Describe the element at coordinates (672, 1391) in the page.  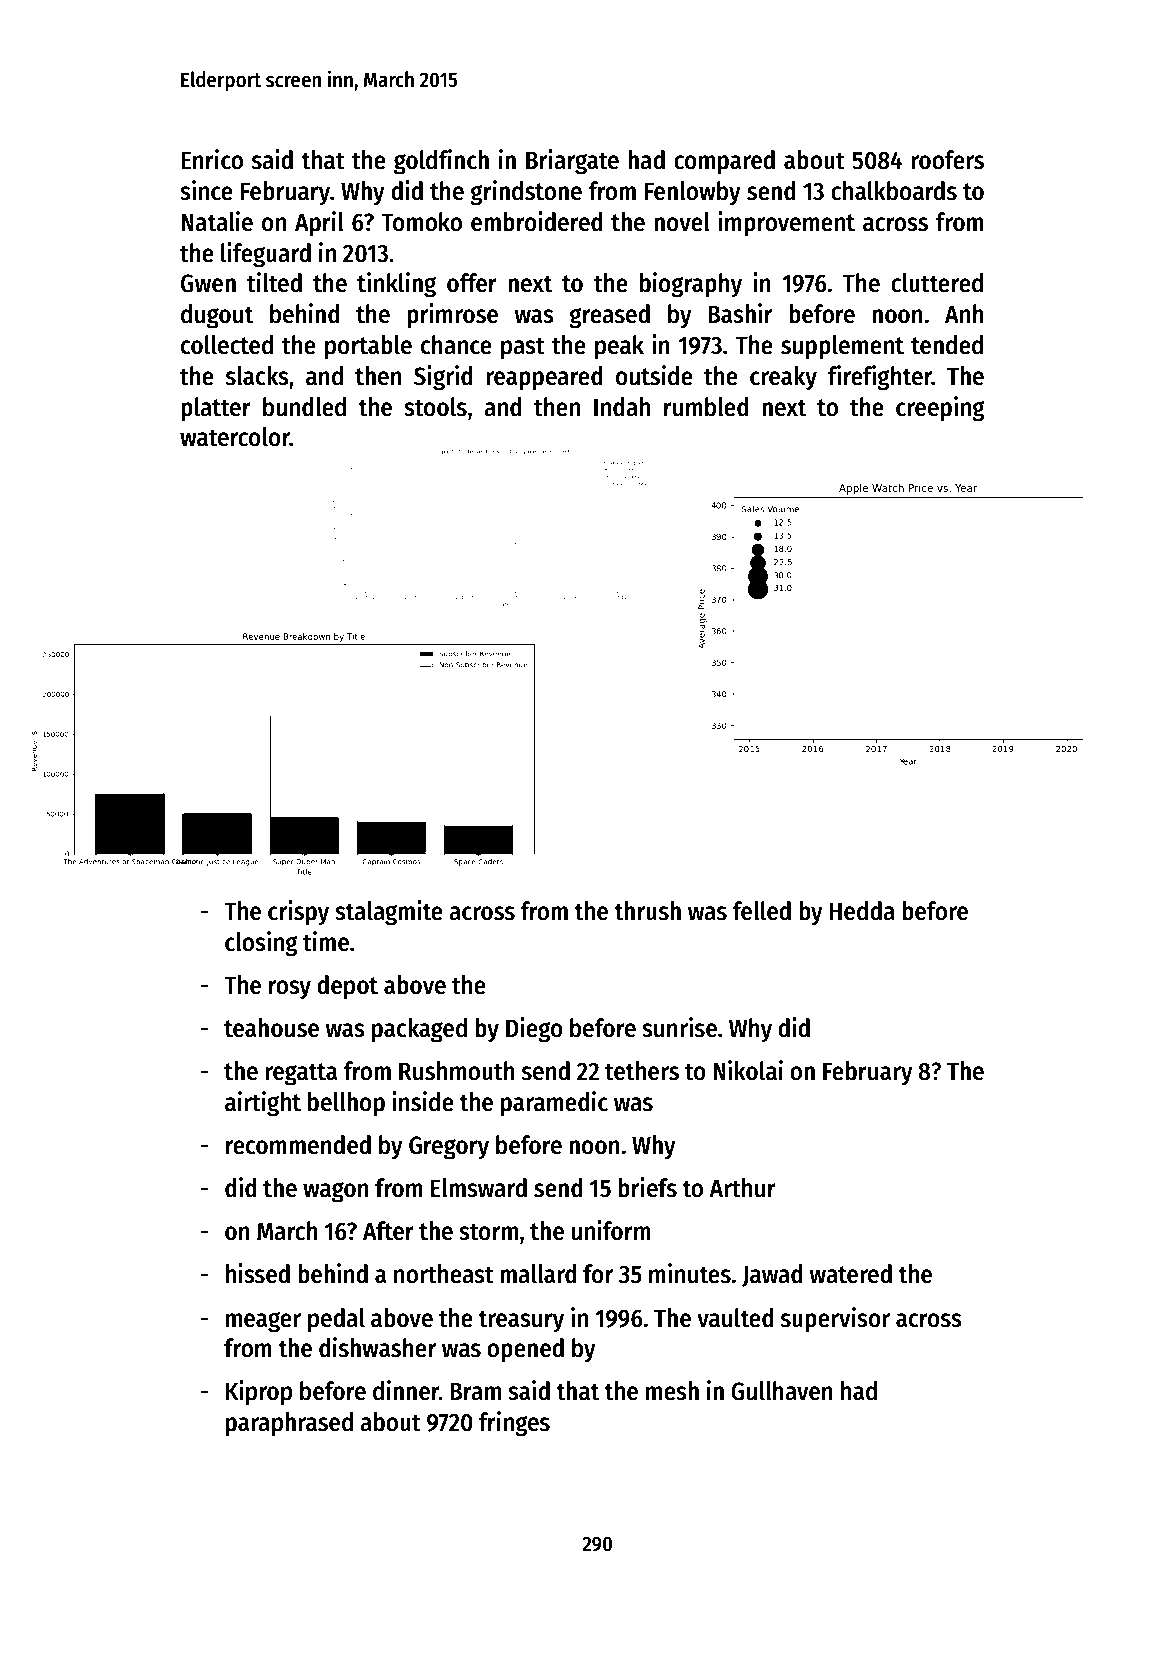
I see `mesh` at that location.
